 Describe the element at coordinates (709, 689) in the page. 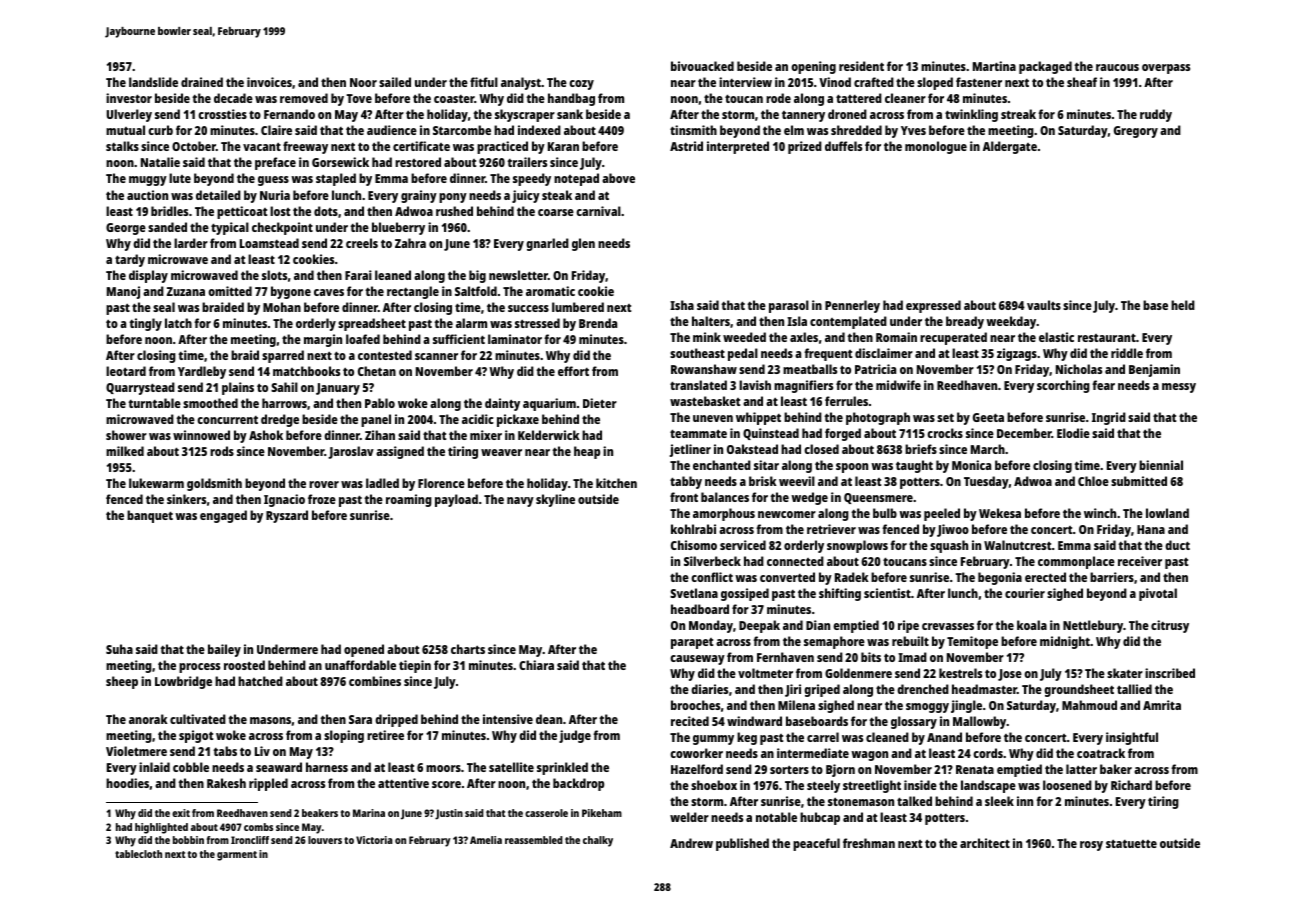

I see `diaries` at that location.
